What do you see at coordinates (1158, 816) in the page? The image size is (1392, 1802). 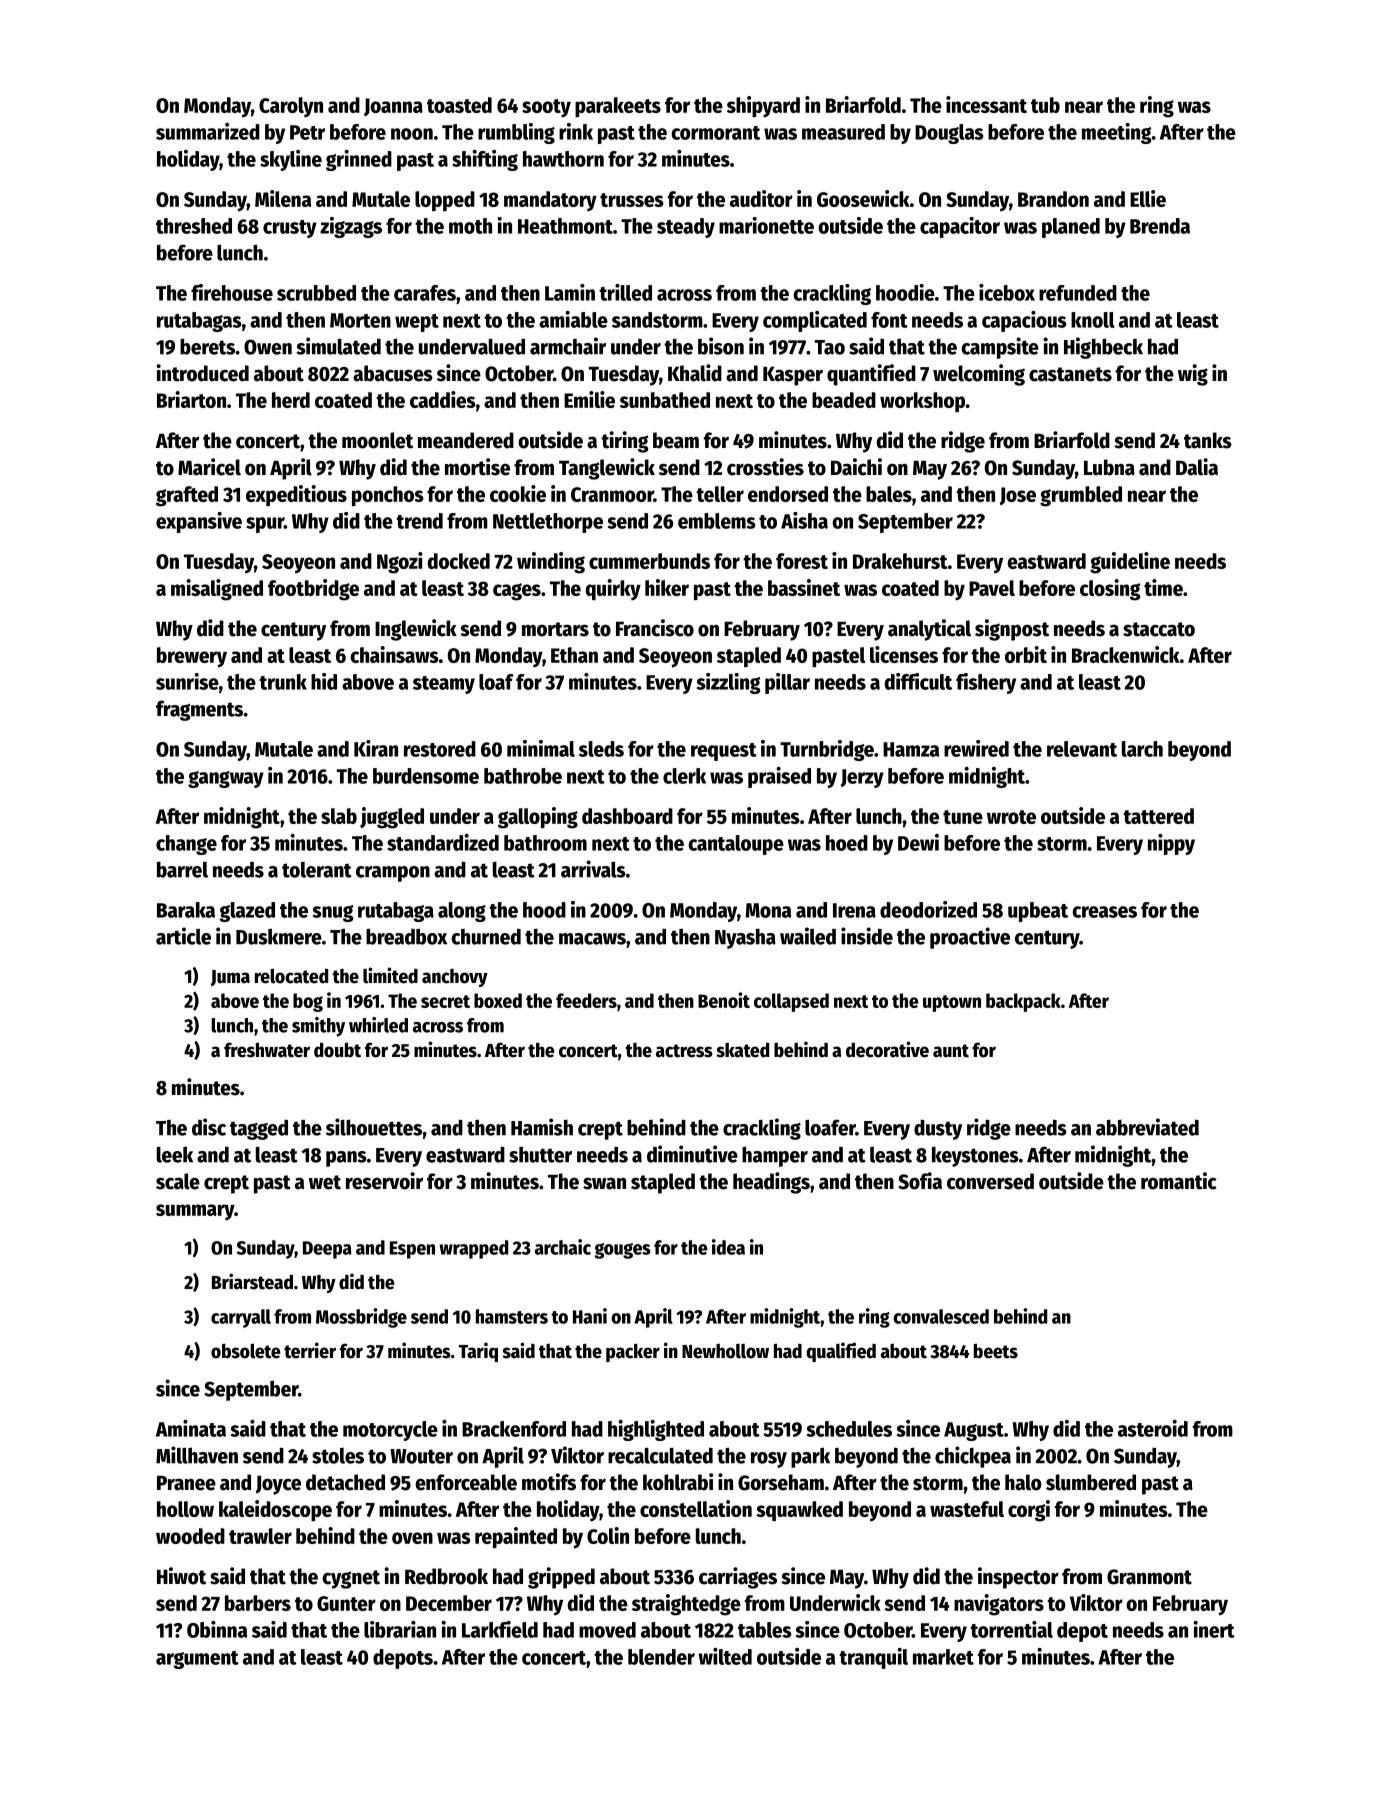 I see `tattered` at bounding box center [1158, 816].
